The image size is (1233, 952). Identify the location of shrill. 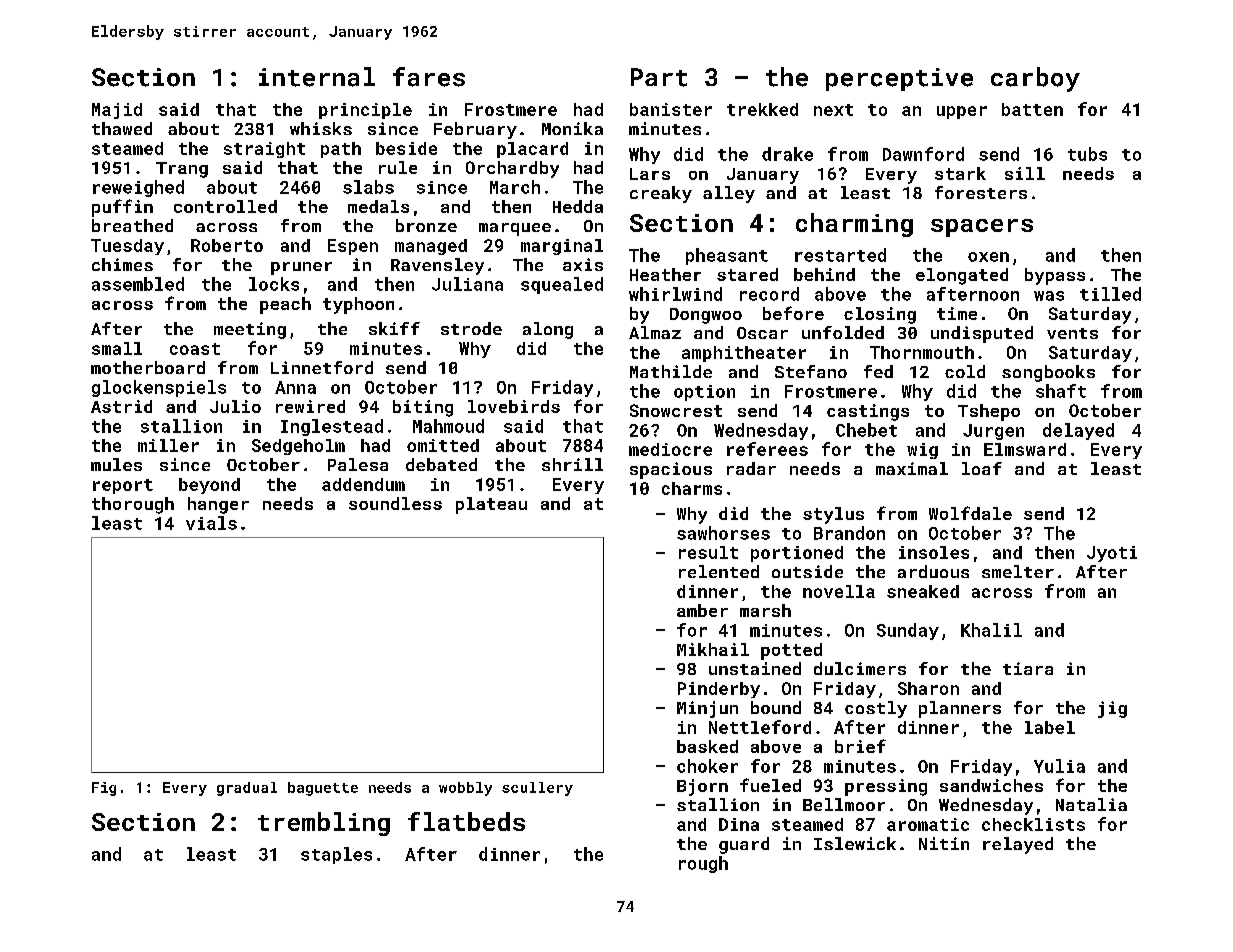
(572, 464).
